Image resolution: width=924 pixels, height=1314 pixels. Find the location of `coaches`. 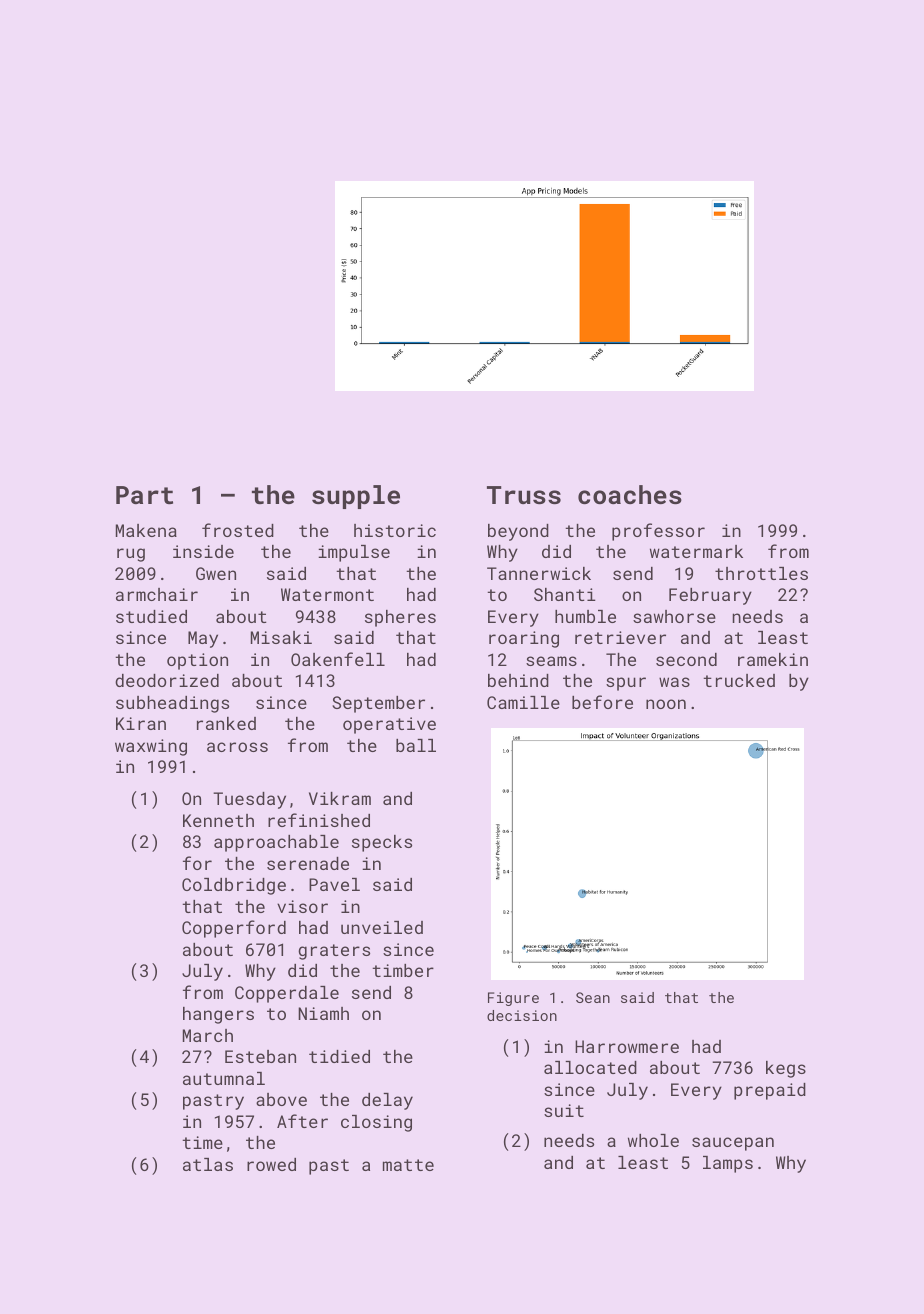

coaches is located at coordinates (630, 494).
